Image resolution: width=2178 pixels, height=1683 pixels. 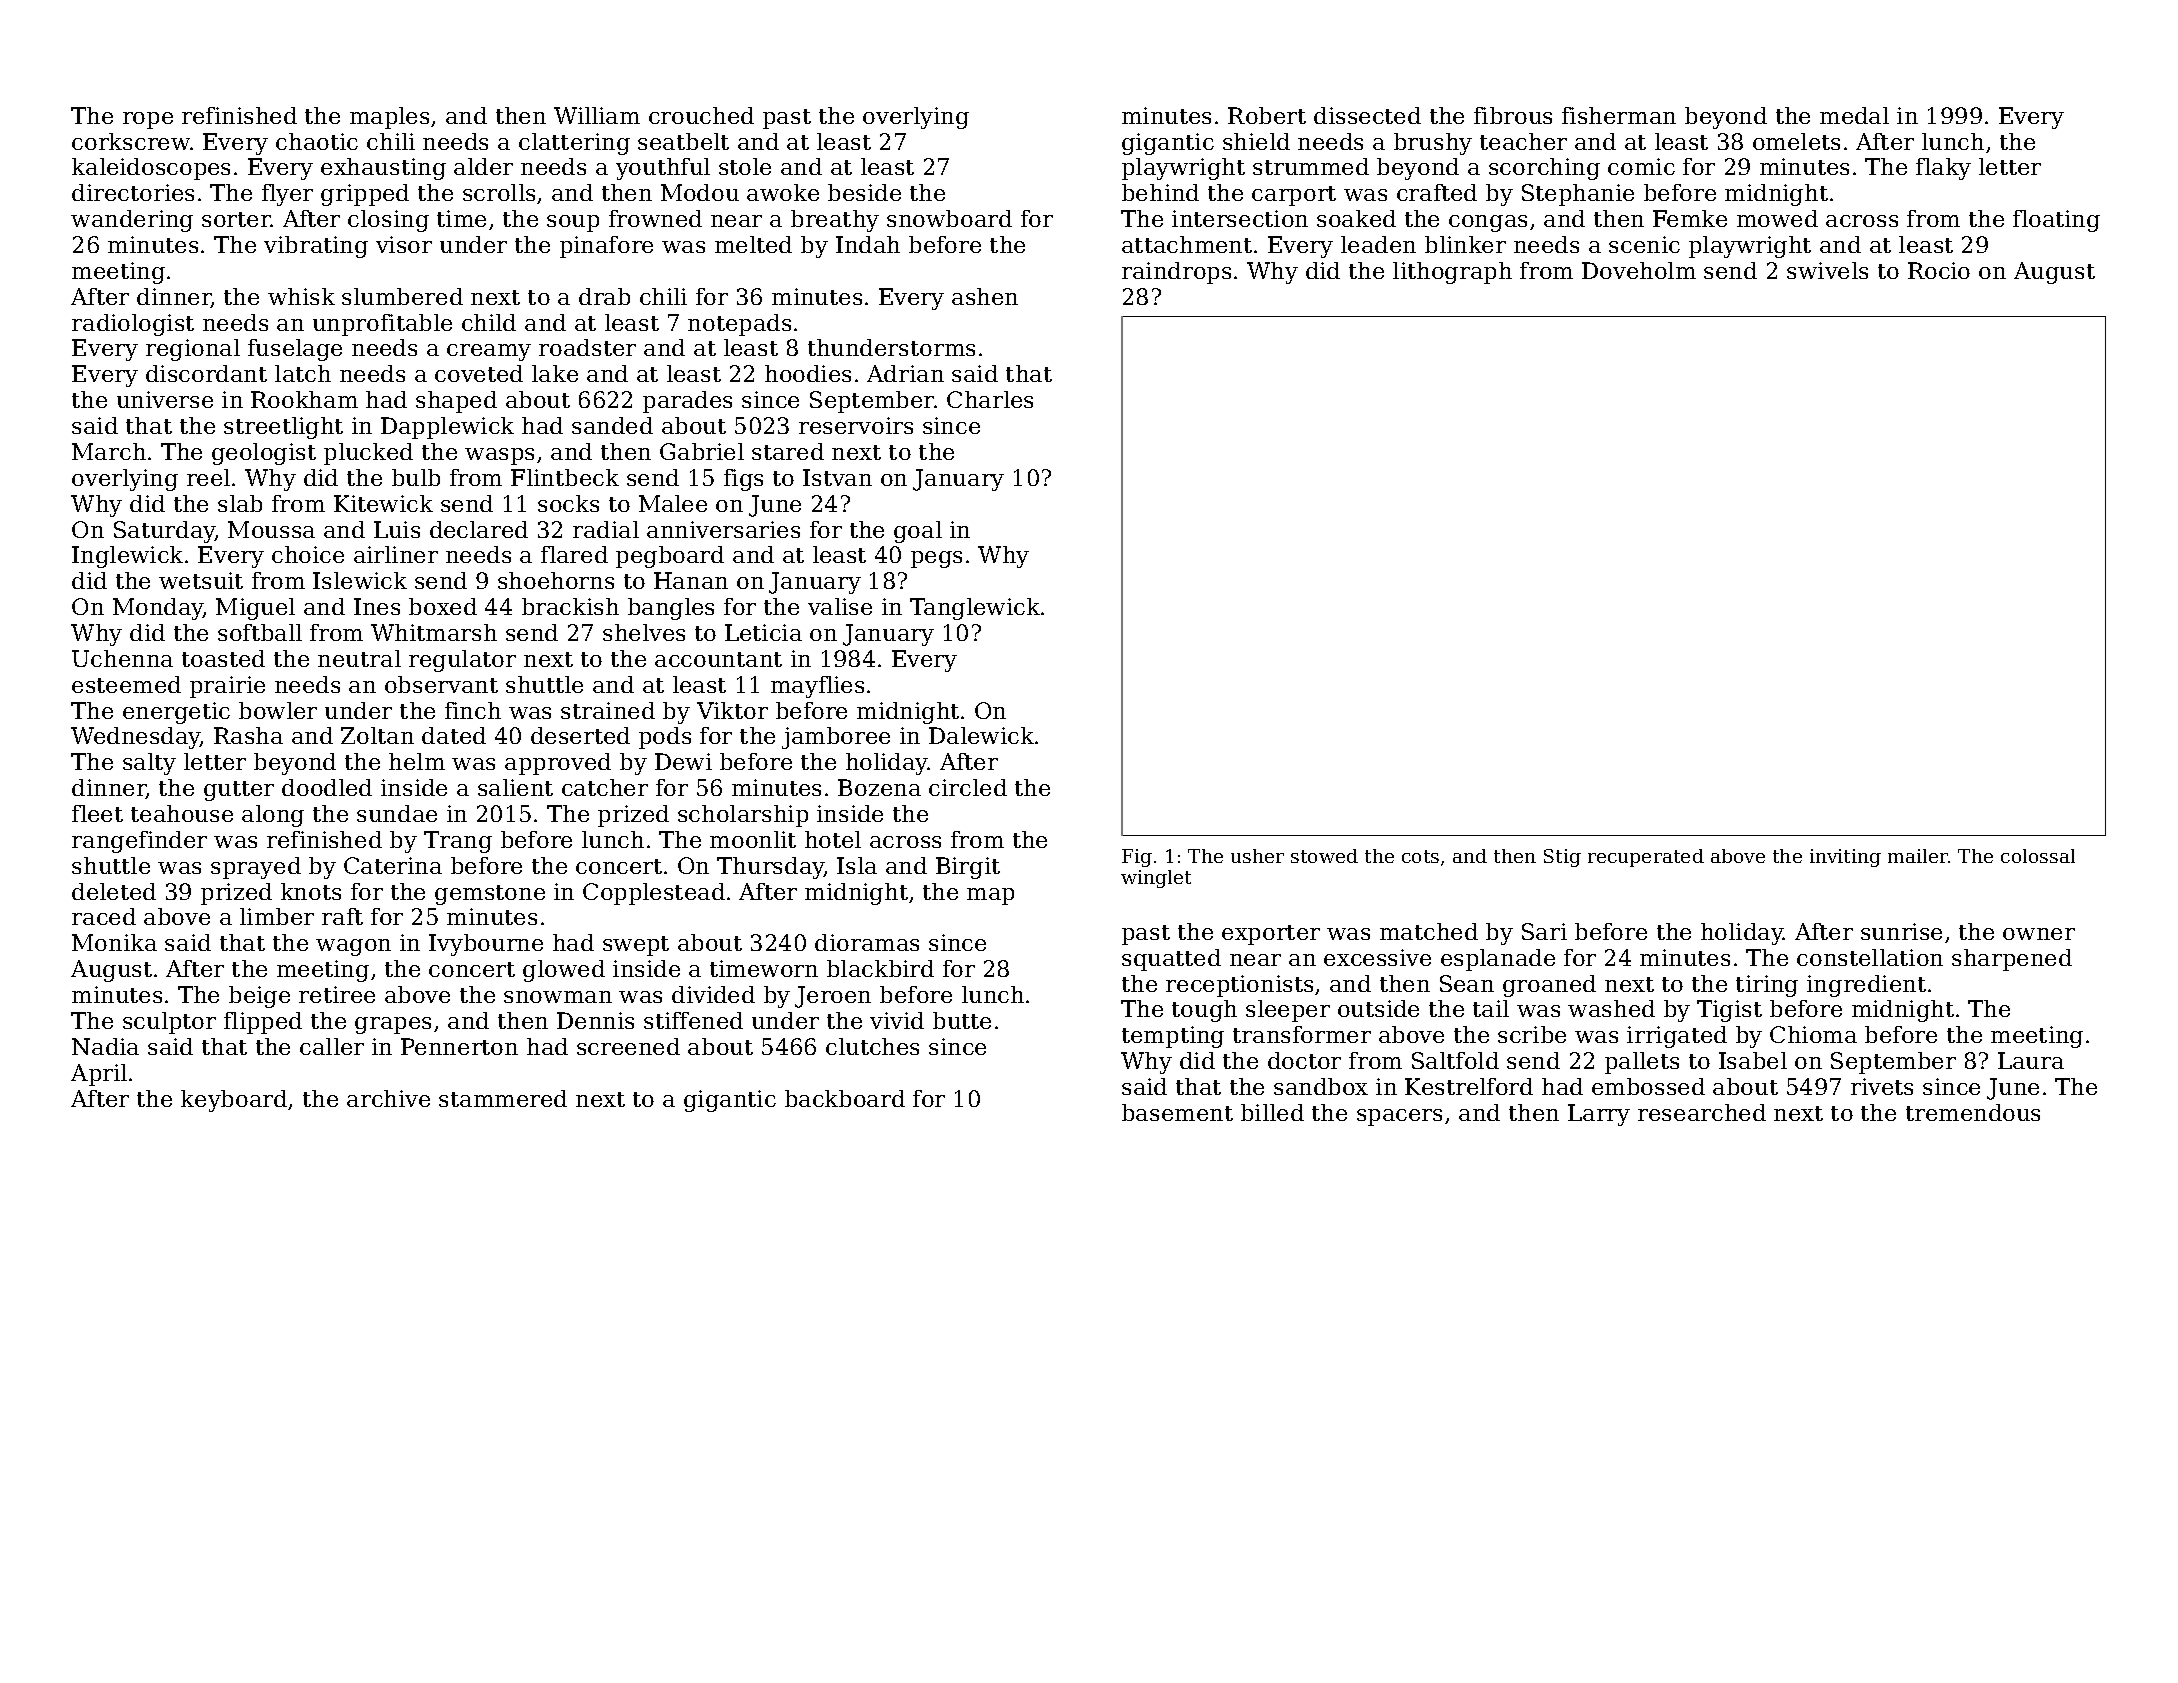 What do you see at coordinates (1845, 858) in the page?
I see `inviting` at bounding box center [1845, 858].
